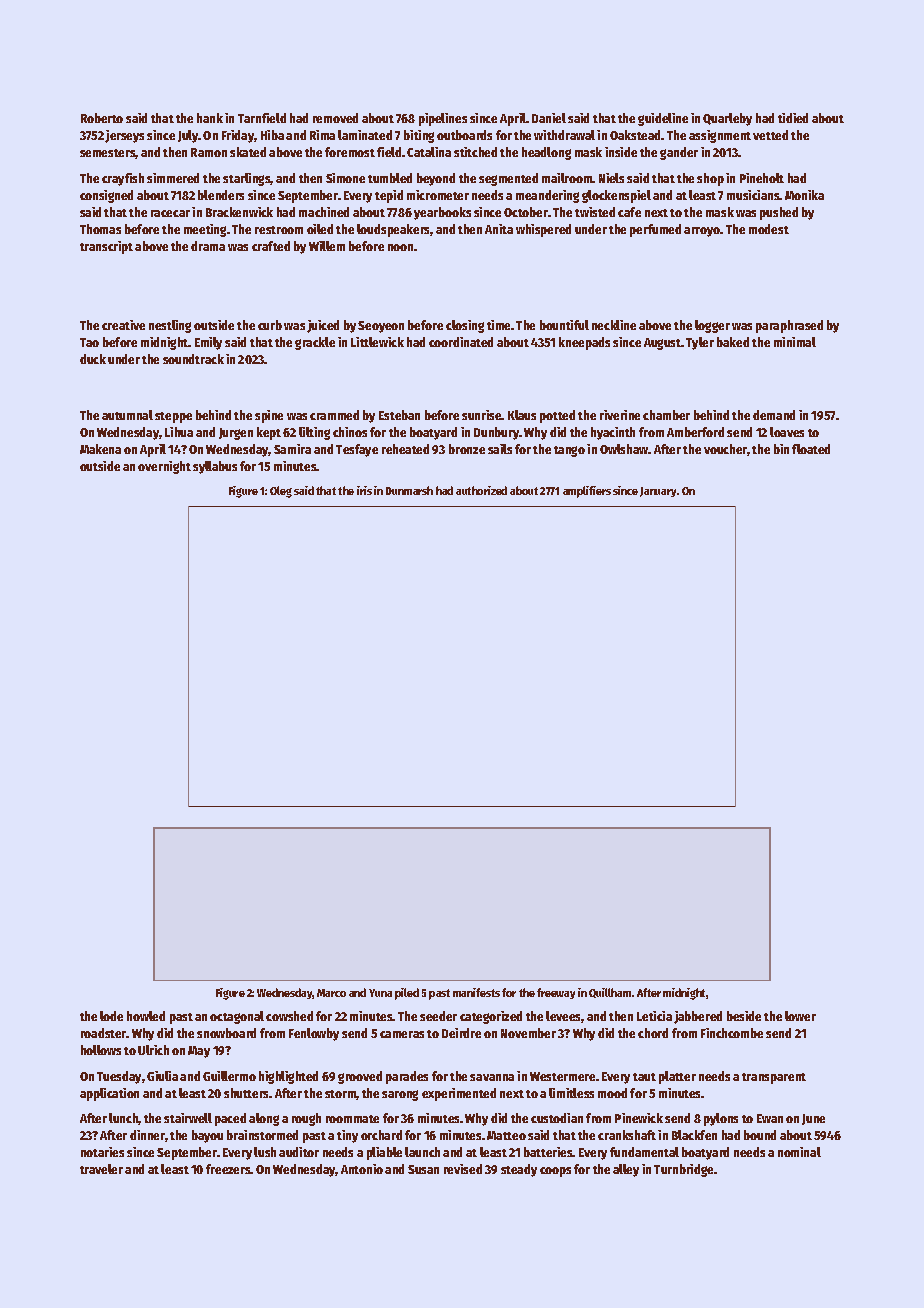 This screenshot has height=1308, width=924. Describe the element at coordinates (365, 135) in the screenshot. I see `laminated` at that location.
